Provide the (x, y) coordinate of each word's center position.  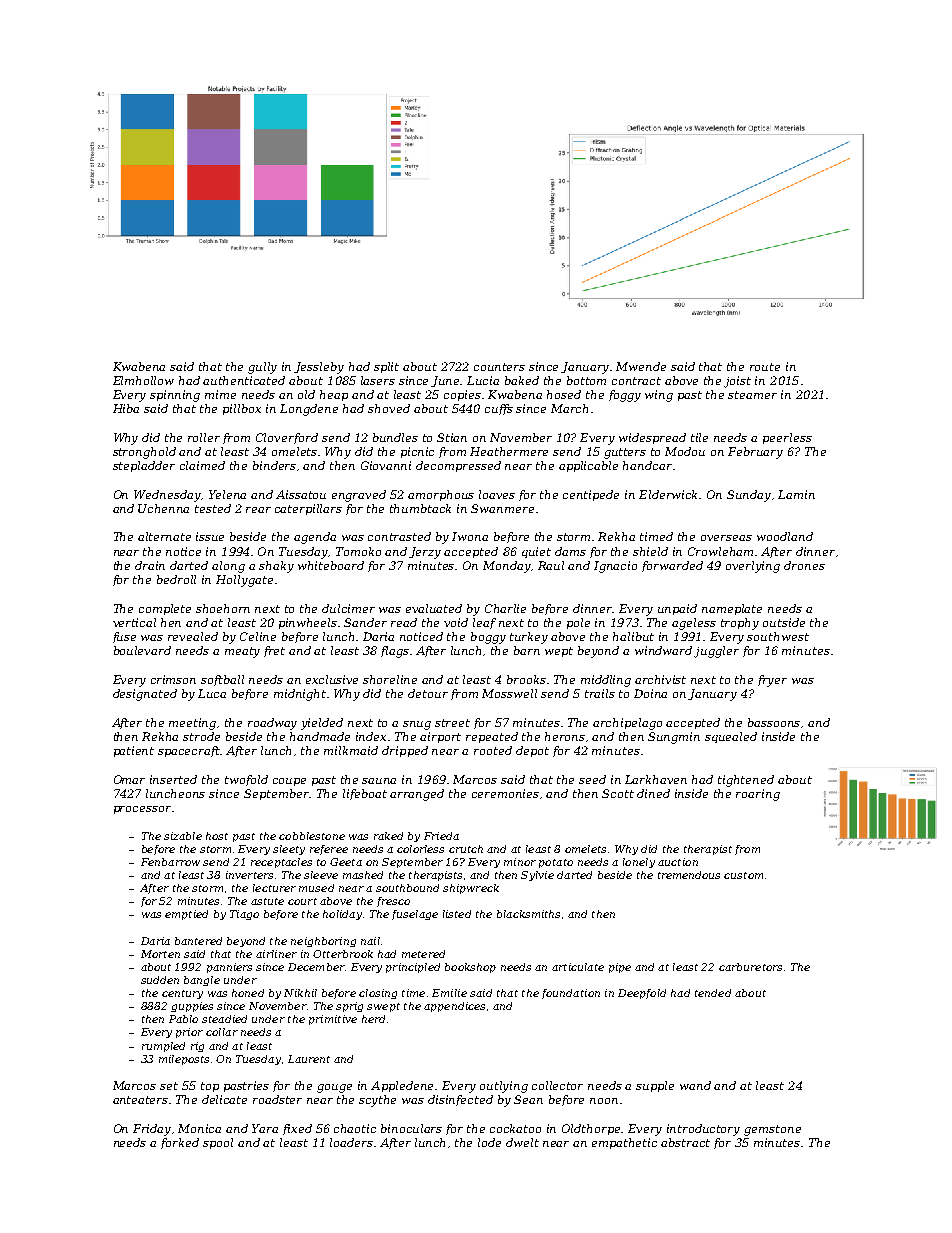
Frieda (441, 836)
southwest (778, 636)
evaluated (434, 608)
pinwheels (308, 623)
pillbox (242, 409)
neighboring (323, 942)
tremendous (689, 875)
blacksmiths (528, 914)
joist (737, 382)
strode (201, 736)
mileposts (184, 1060)
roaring (758, 795)
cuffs (499, 409)
